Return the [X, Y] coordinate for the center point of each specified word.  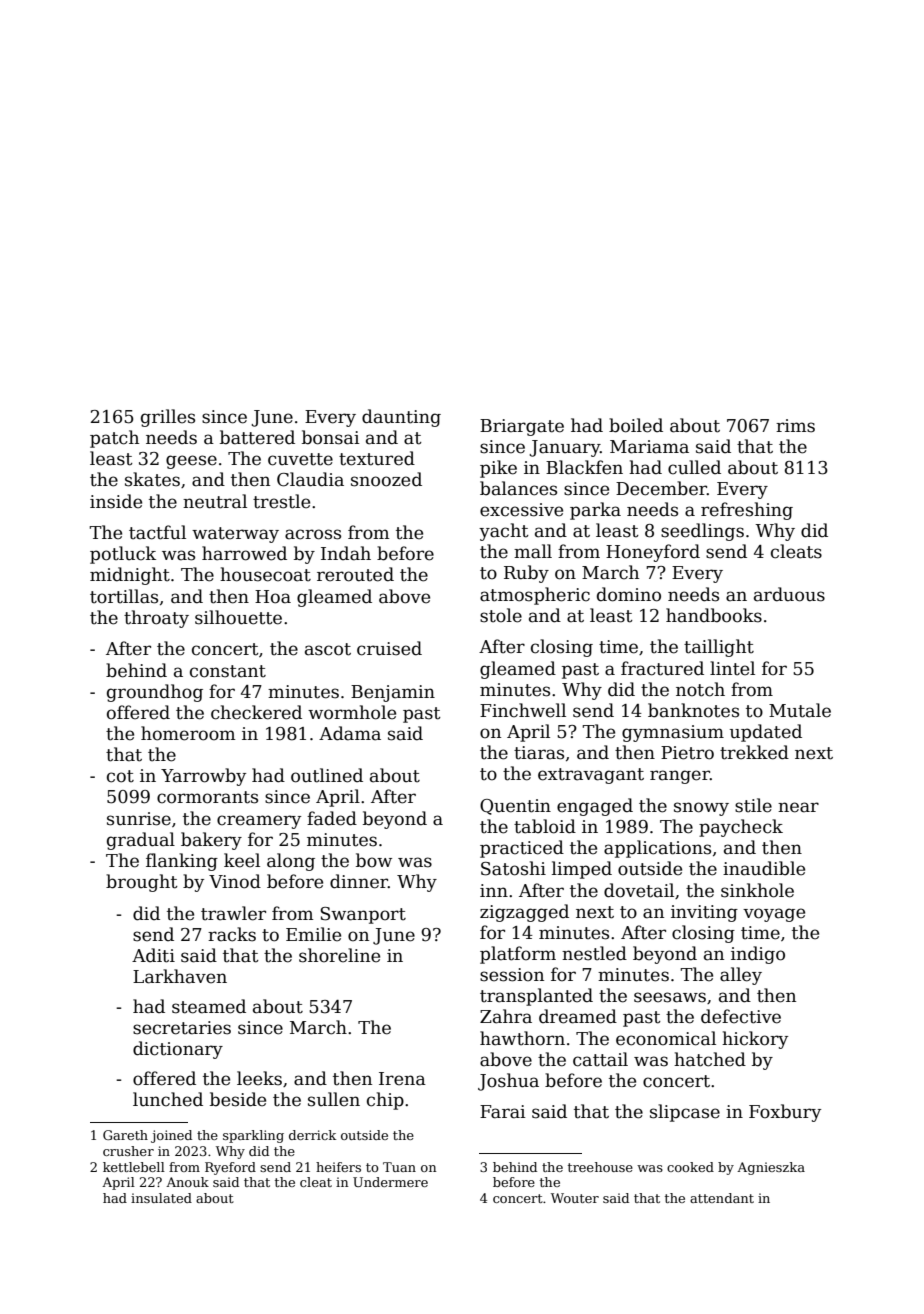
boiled [636, 425]
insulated [161, 1198]
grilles [168, 418]
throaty [156, 619]
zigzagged [524, 913]
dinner [359, 881]
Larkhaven [180, 976]
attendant [722, 1198]
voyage [774, 915]
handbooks [714, 615]
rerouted [355, 574]
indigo [758, 955]
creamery [259, 822]
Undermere [390, 1182]
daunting [401, 418]
